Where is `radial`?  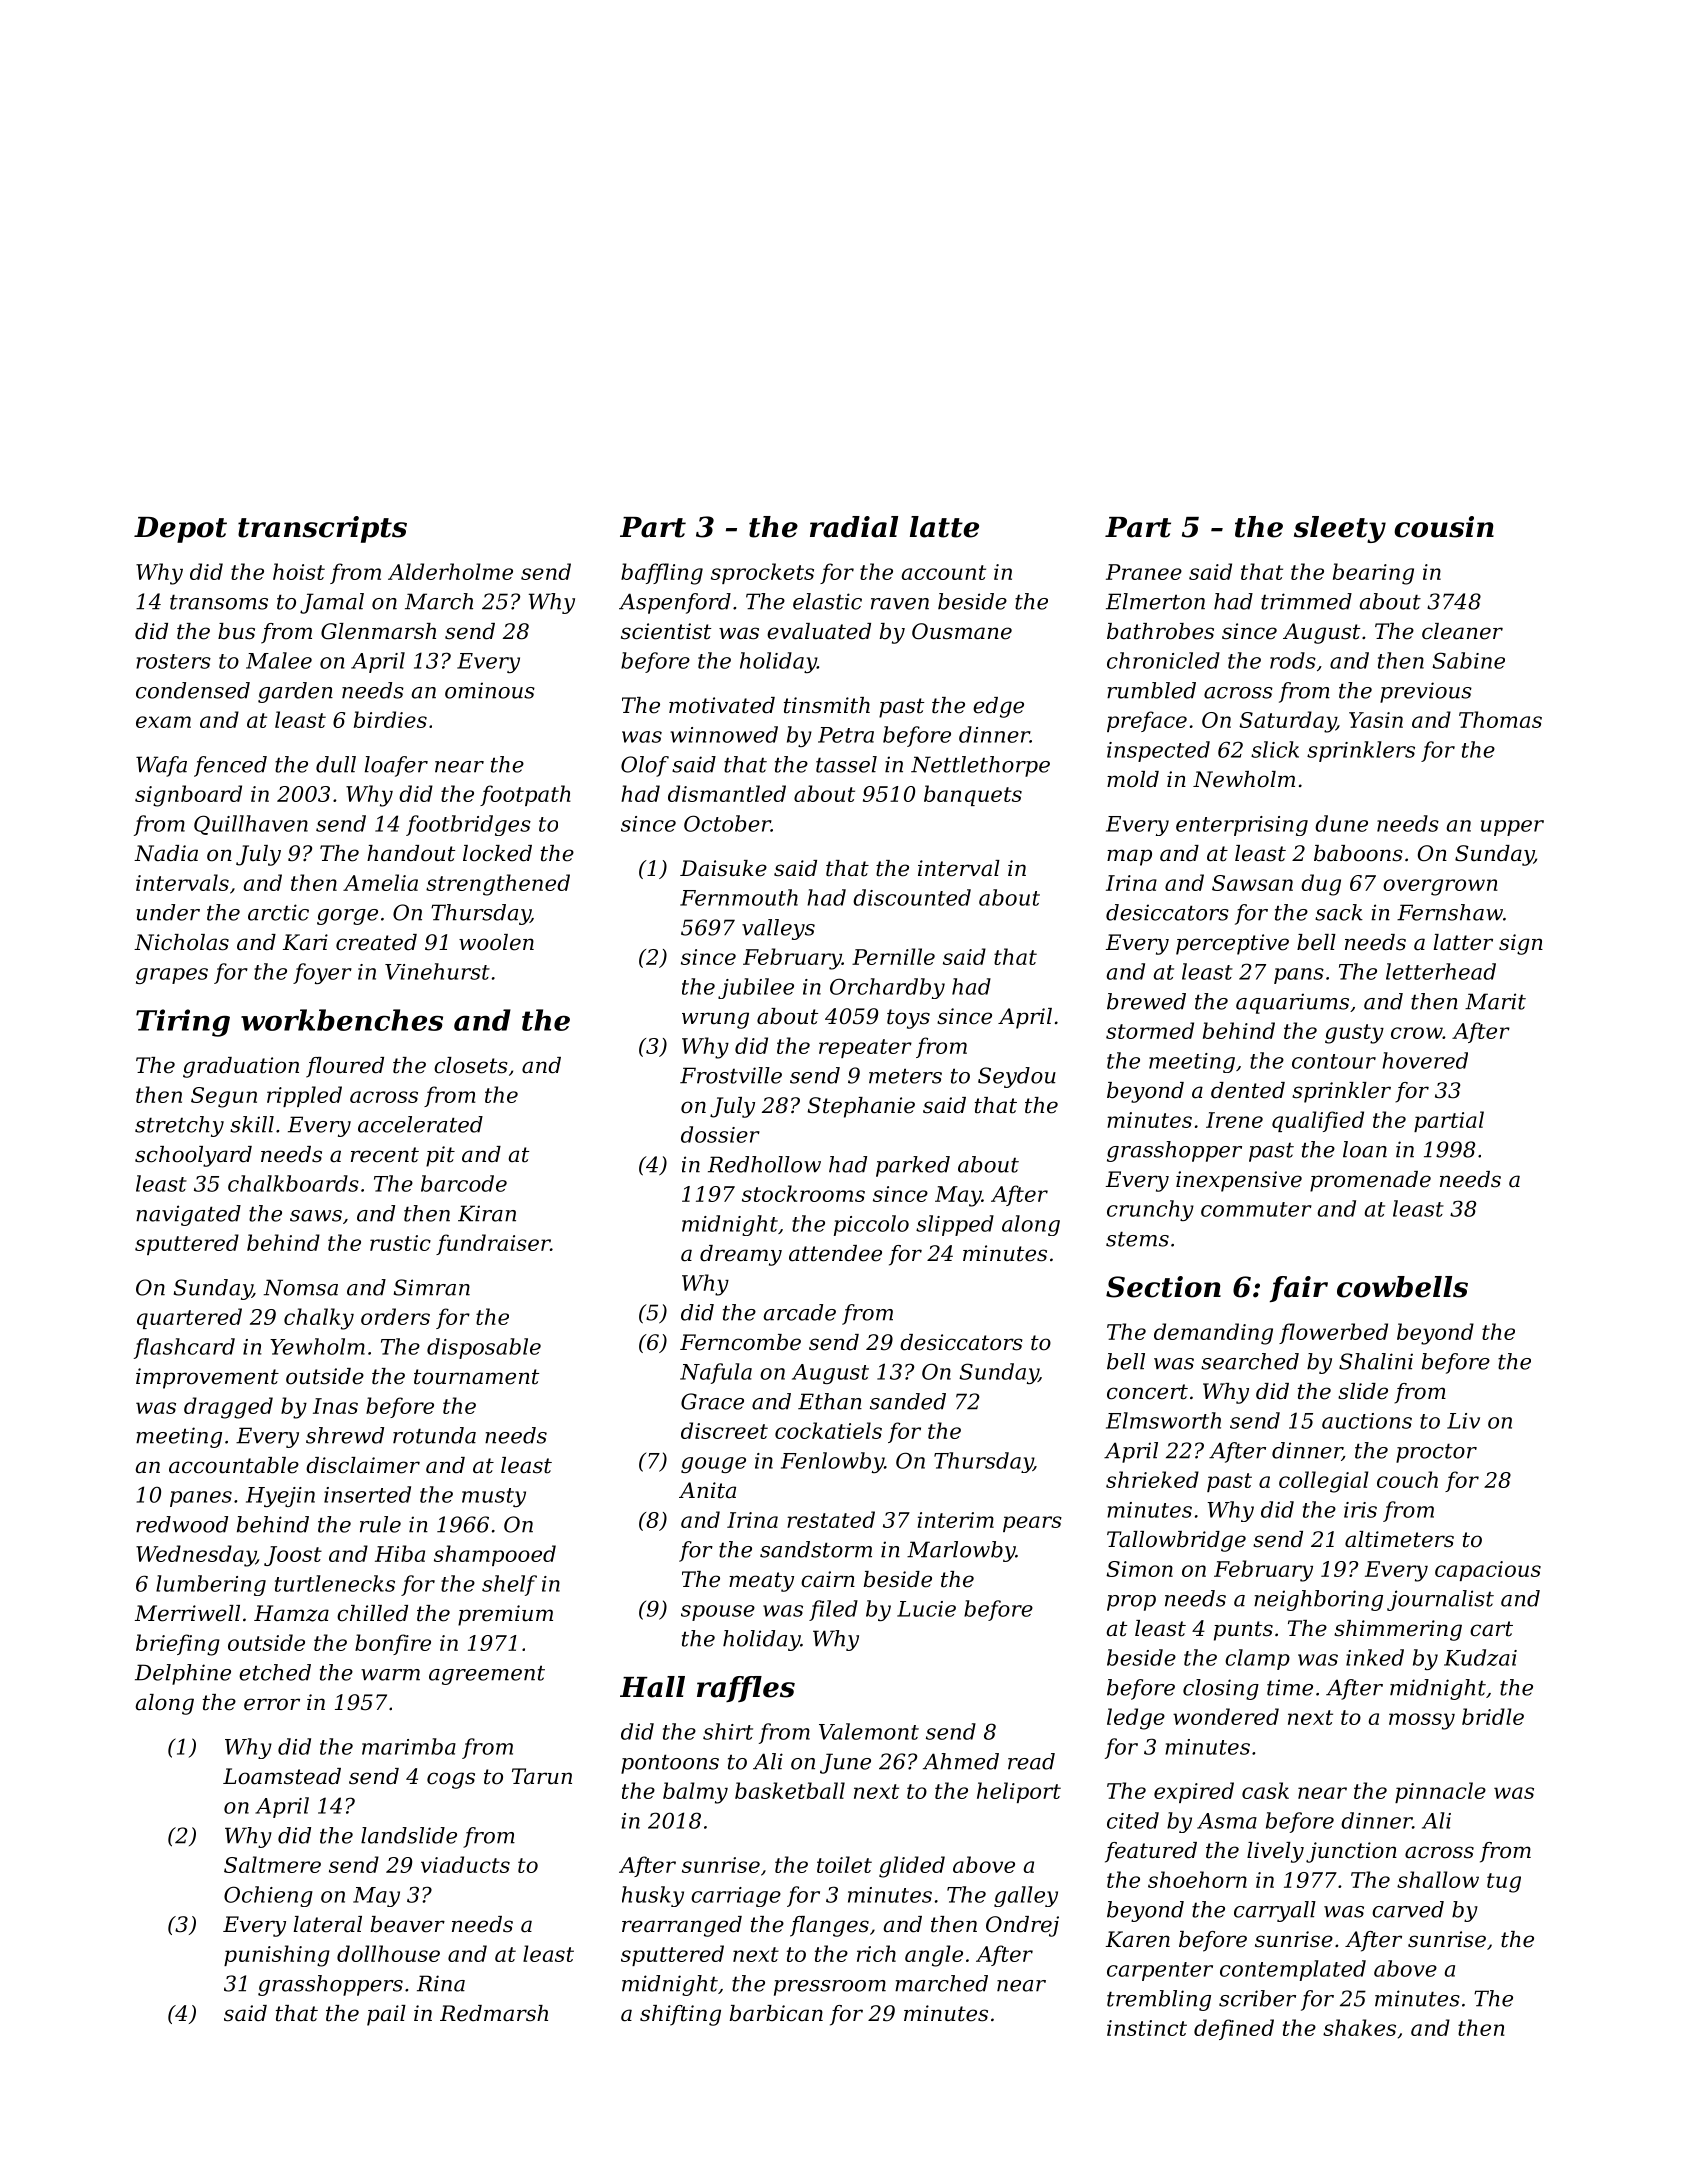 radial is located at coordinates (854, 527).
